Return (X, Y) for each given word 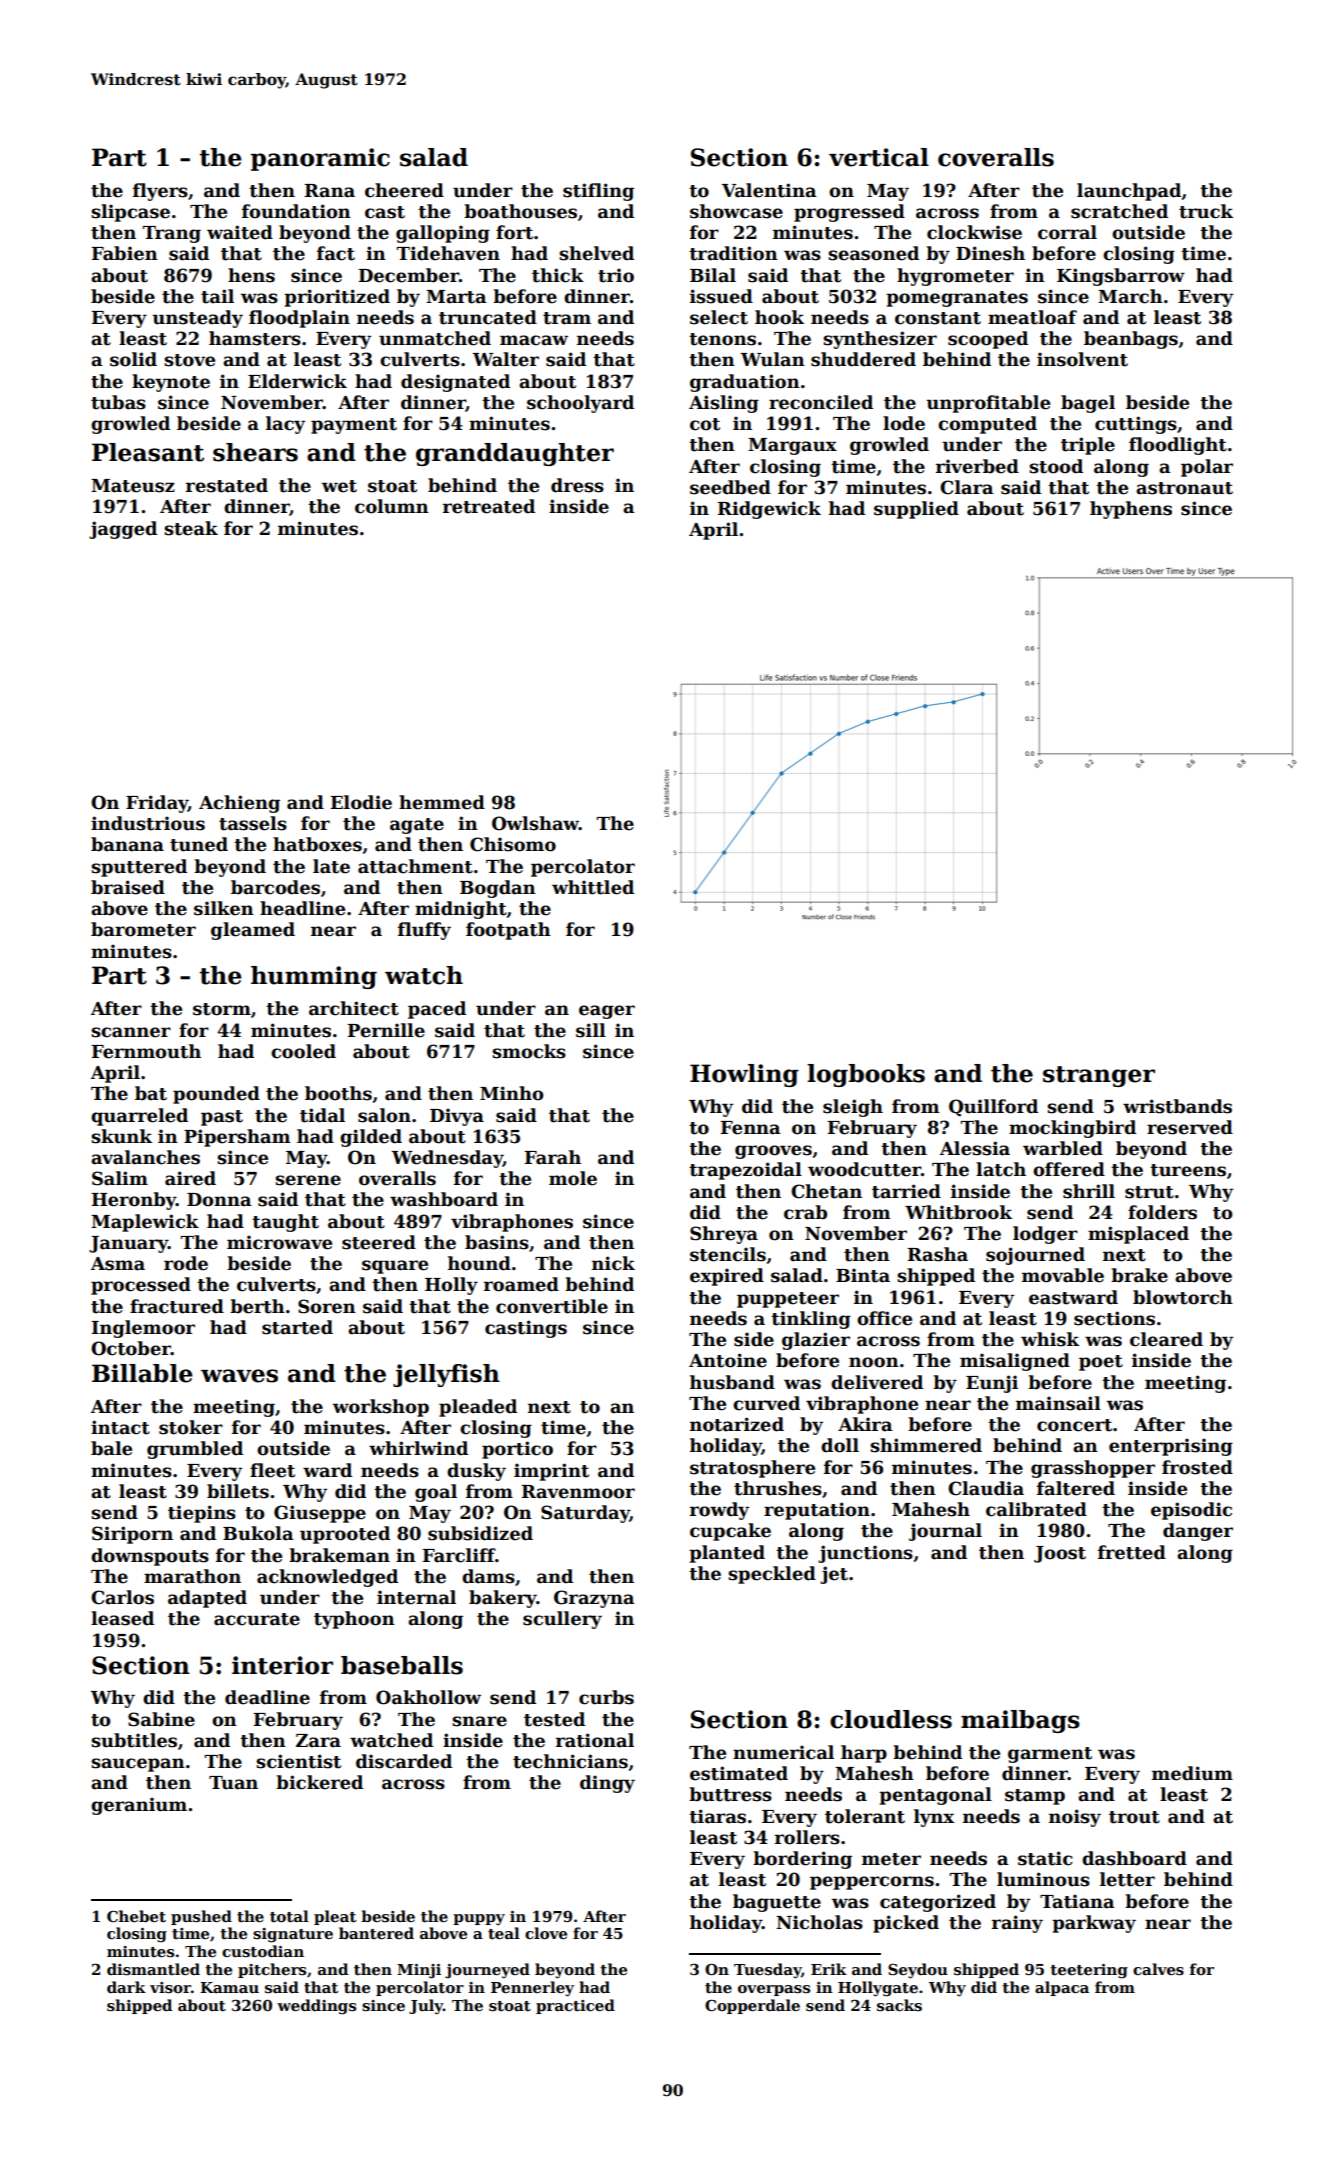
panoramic (320, 159)
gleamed (253, 931)
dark (126, 1987)
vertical (879, 157)
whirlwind (418, 1448)
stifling (598, 192)
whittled (593, 887)
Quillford (993, 1108)
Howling (744, 1075)
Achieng (239, 804)
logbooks (866, 1075)
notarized (737, 1424)
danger (1198, 1532)
